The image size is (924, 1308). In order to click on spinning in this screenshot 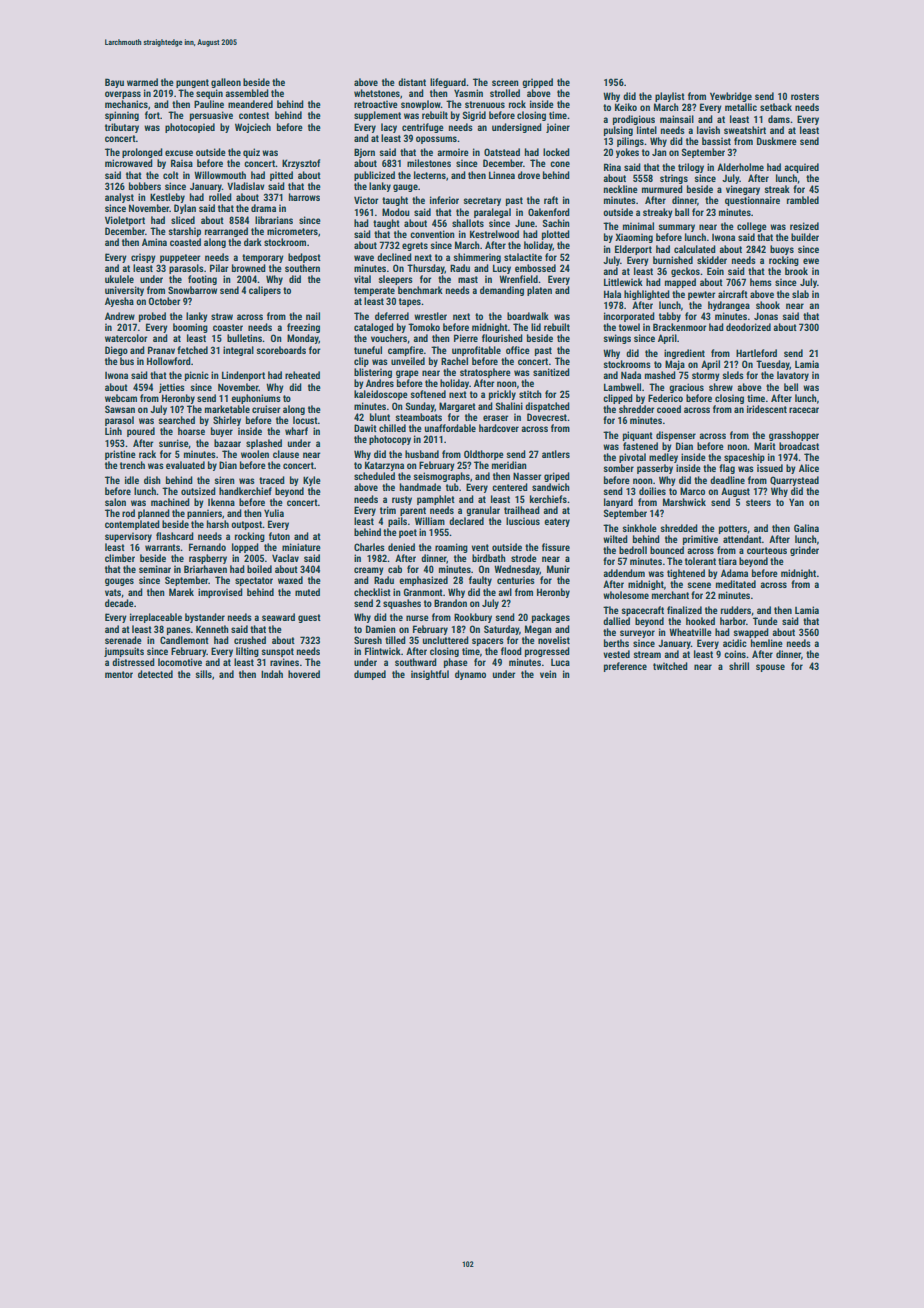, I will do `click(122, 116)`.
